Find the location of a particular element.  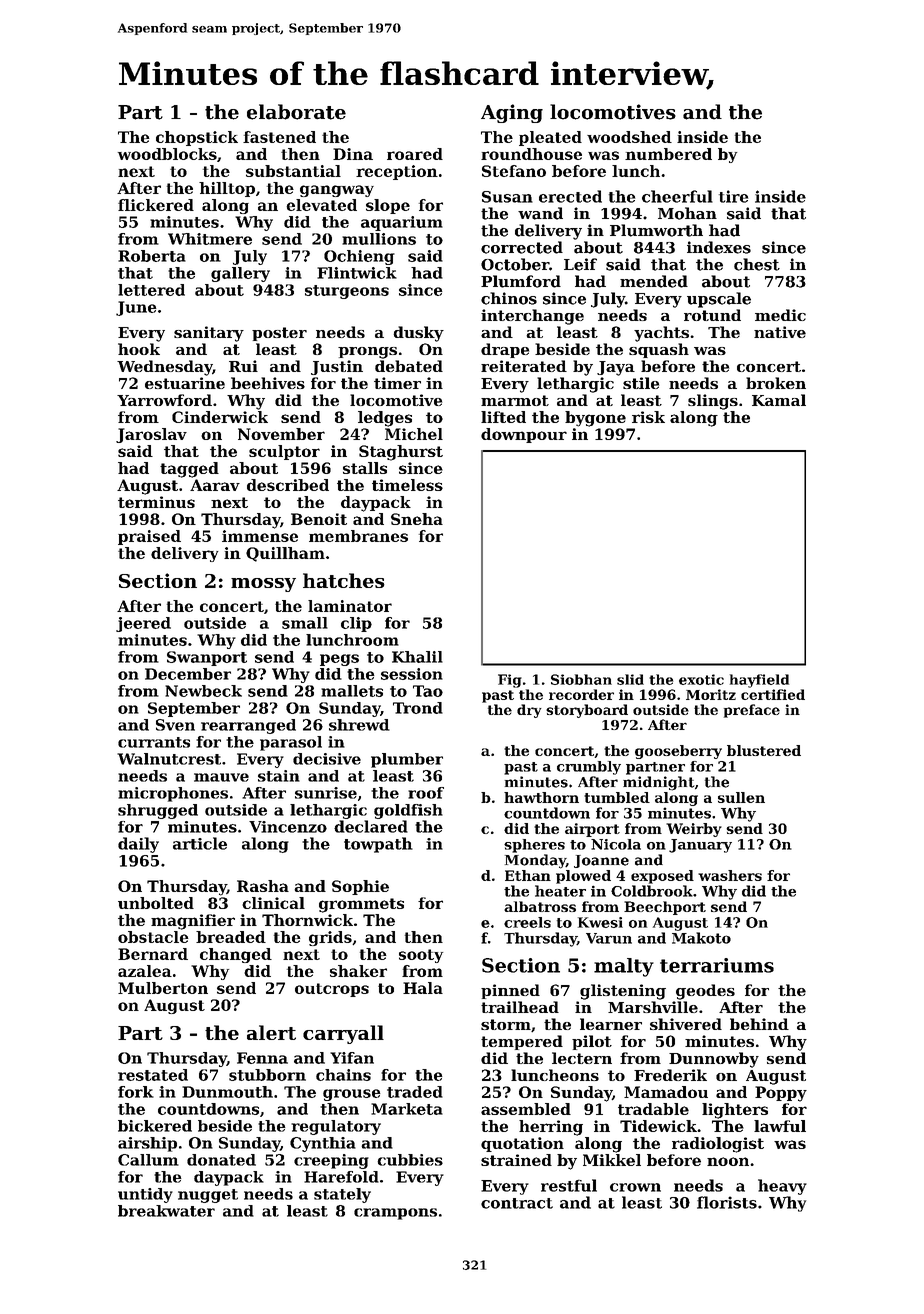

jeered is located at coordinates (143, 624).
